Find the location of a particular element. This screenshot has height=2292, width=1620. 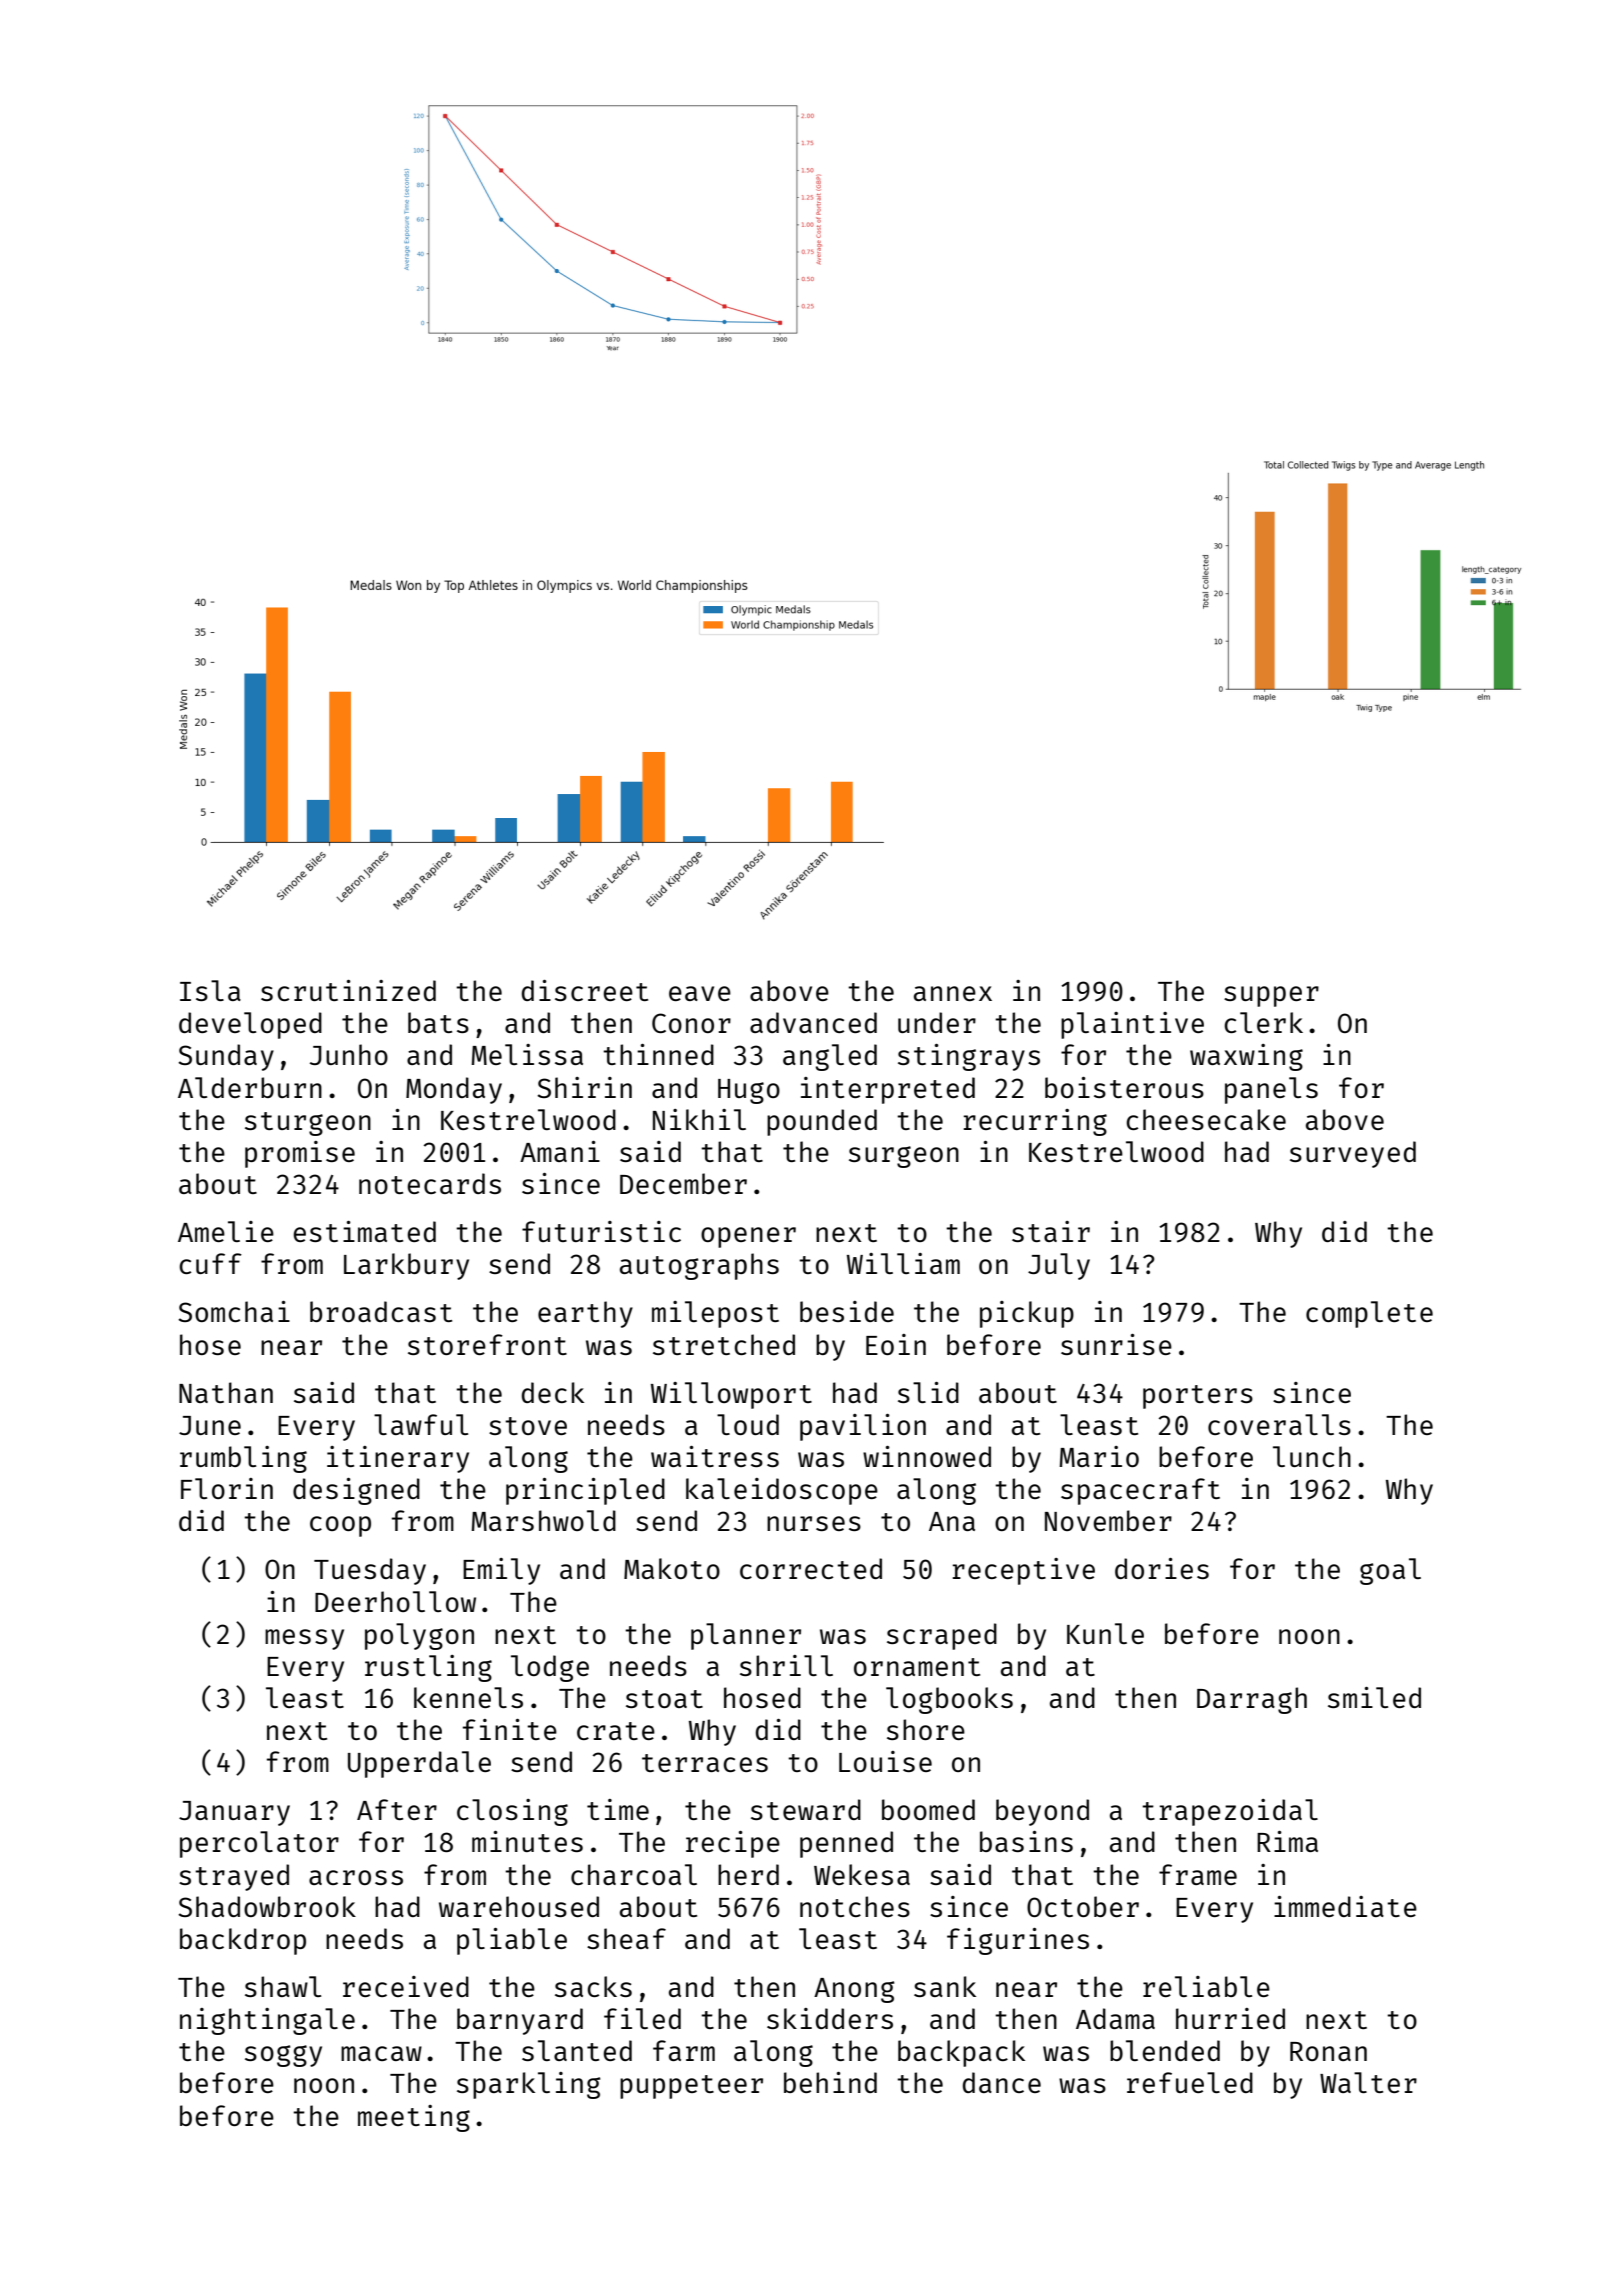

charcoal is located at coordinates (634, 1874).
